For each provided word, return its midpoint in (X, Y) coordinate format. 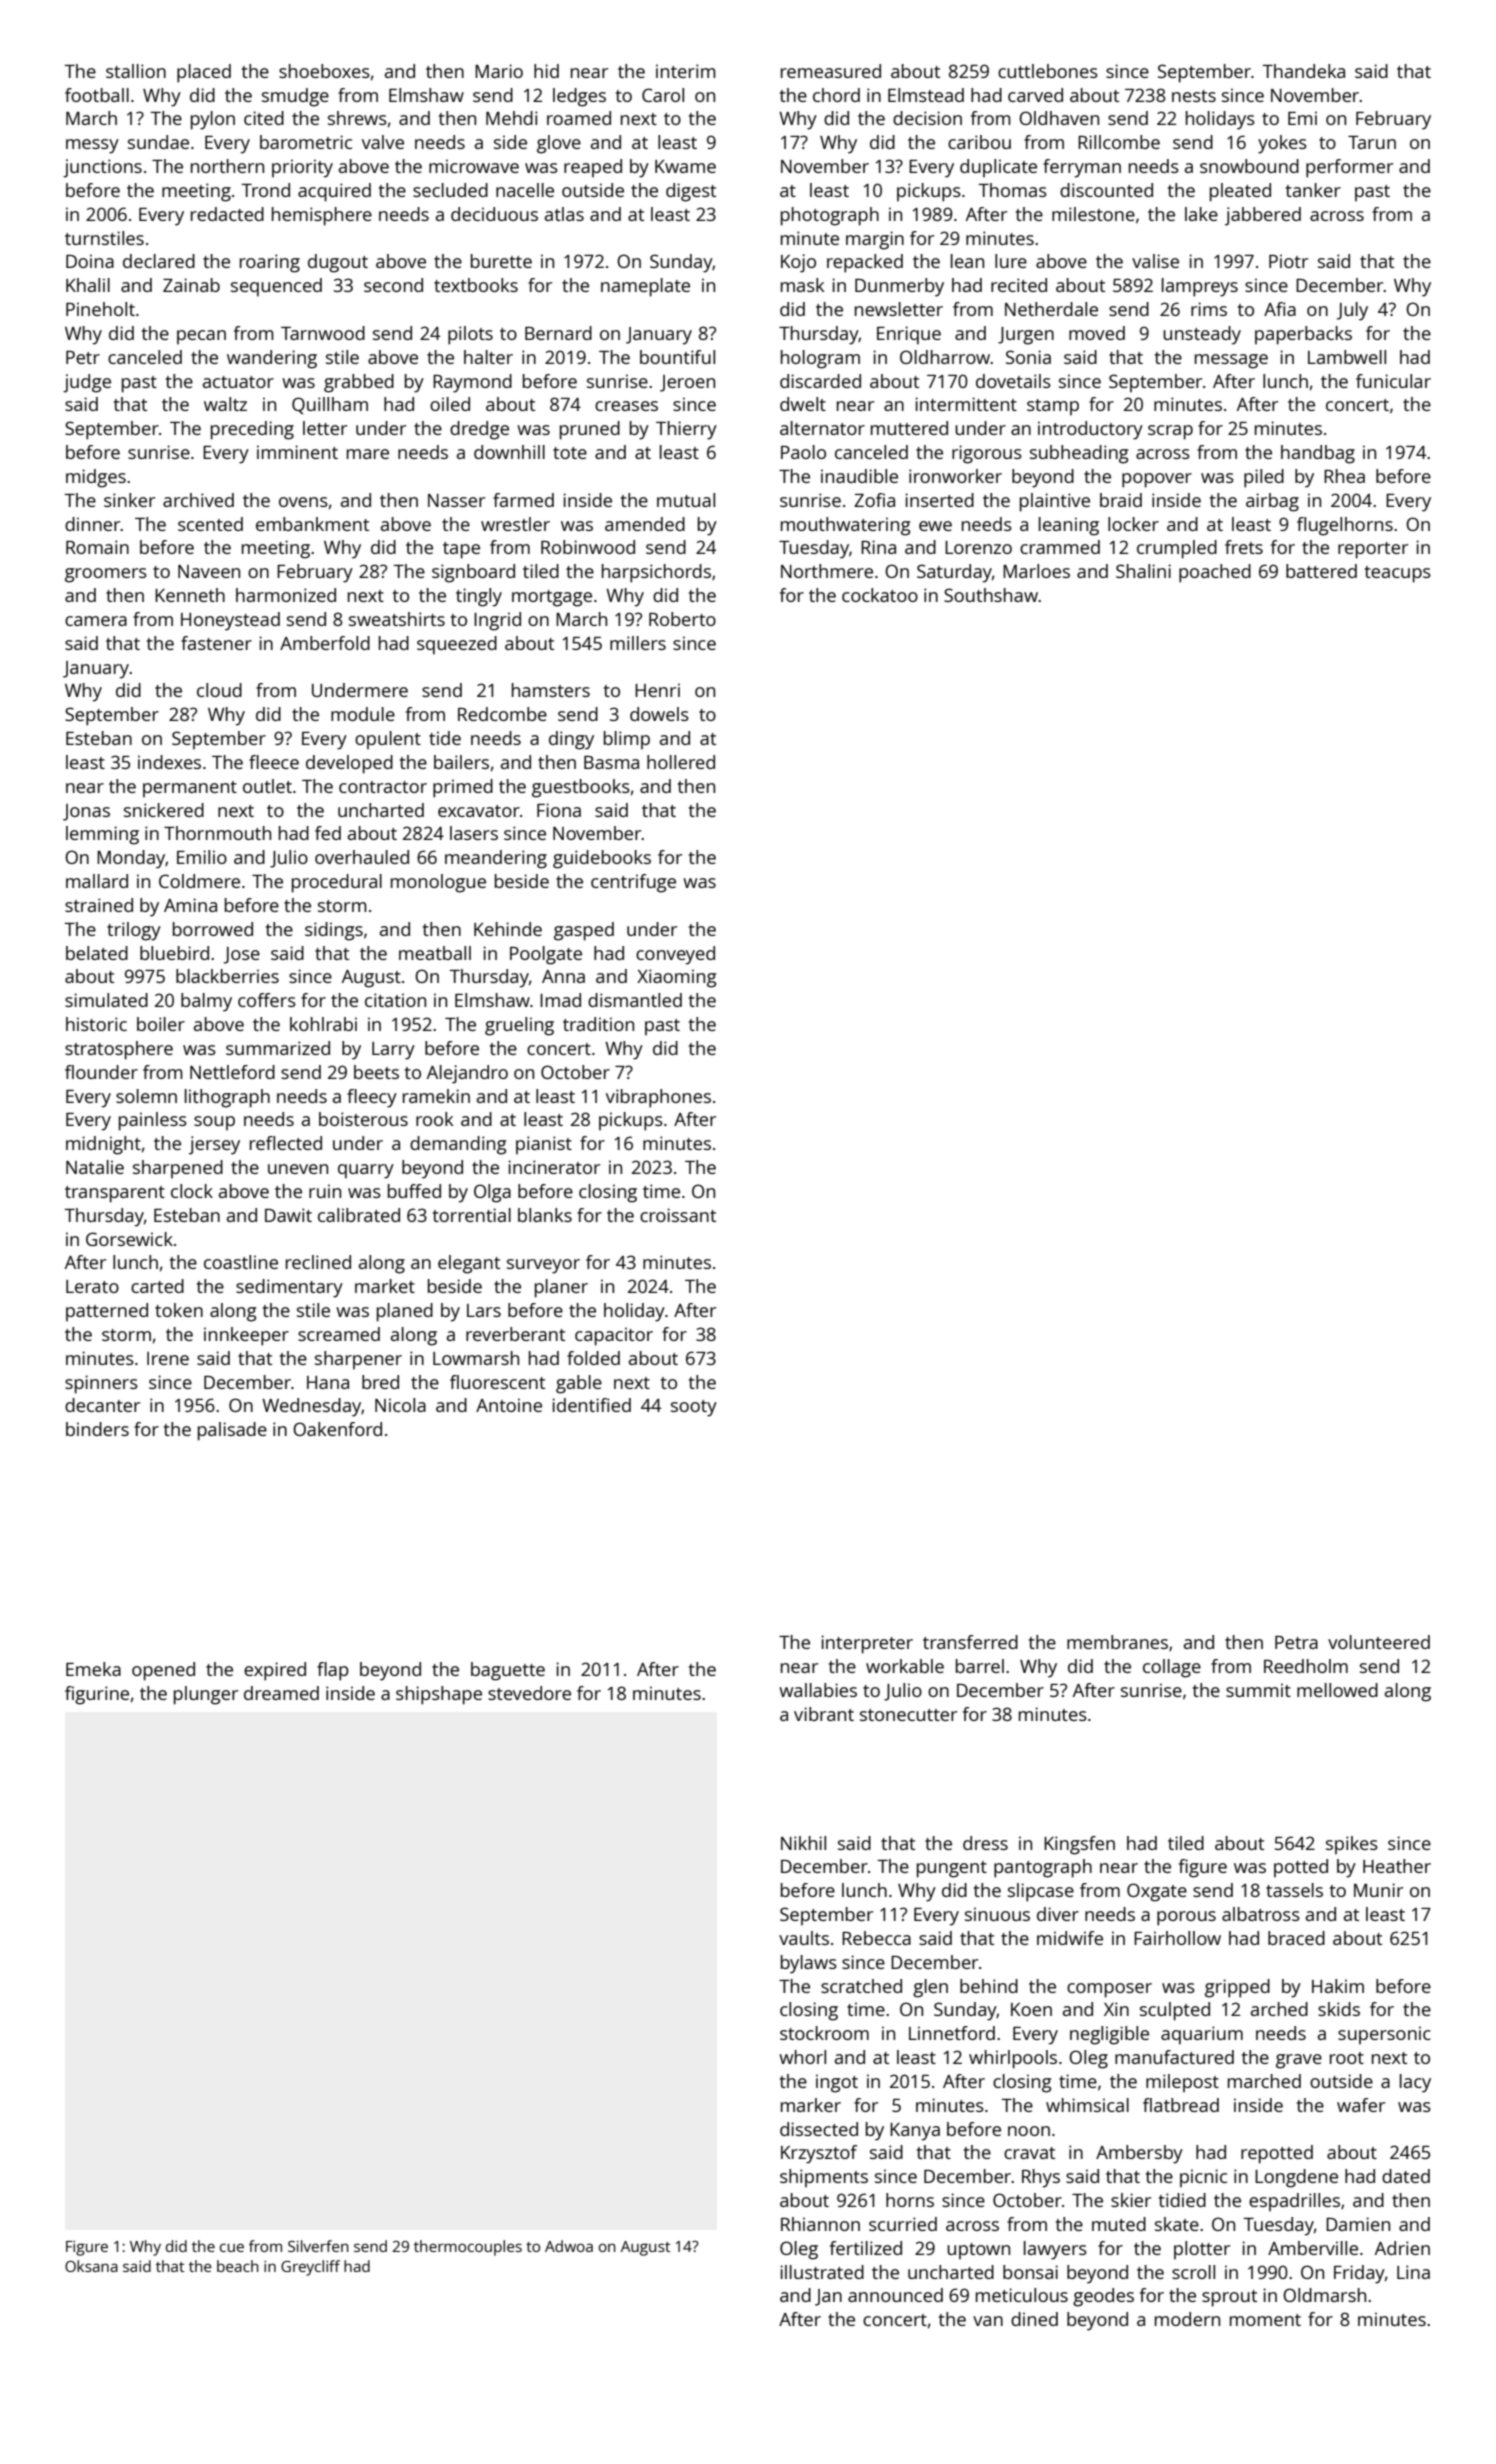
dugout (338, 263)
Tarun (1372, 142)
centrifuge (633, 883)
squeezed (457, 645)
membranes (1117, 1642)
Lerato (92, 1286)
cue (232, 2247)
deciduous (494, 214)
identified (591, 1405)
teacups (1398, 574)
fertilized (866, 2248)
